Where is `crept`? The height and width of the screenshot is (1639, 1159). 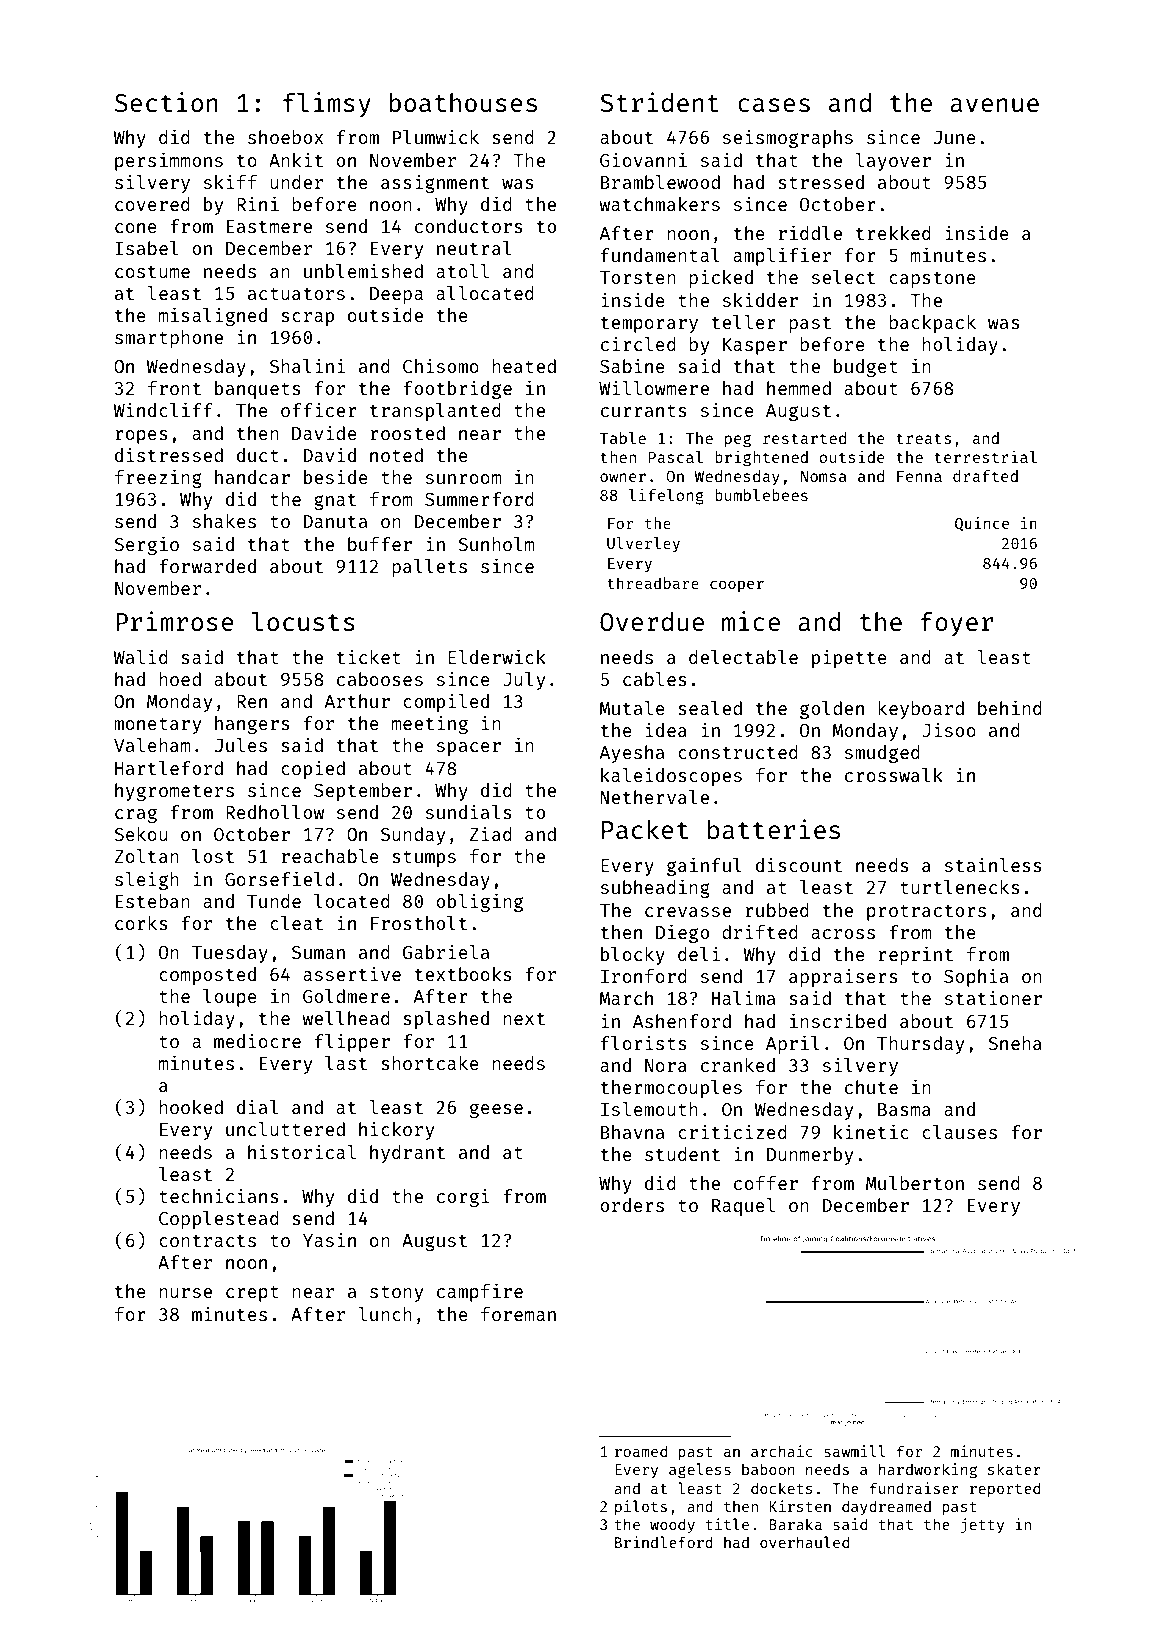
crept is located at coordinates (252, 1294).
